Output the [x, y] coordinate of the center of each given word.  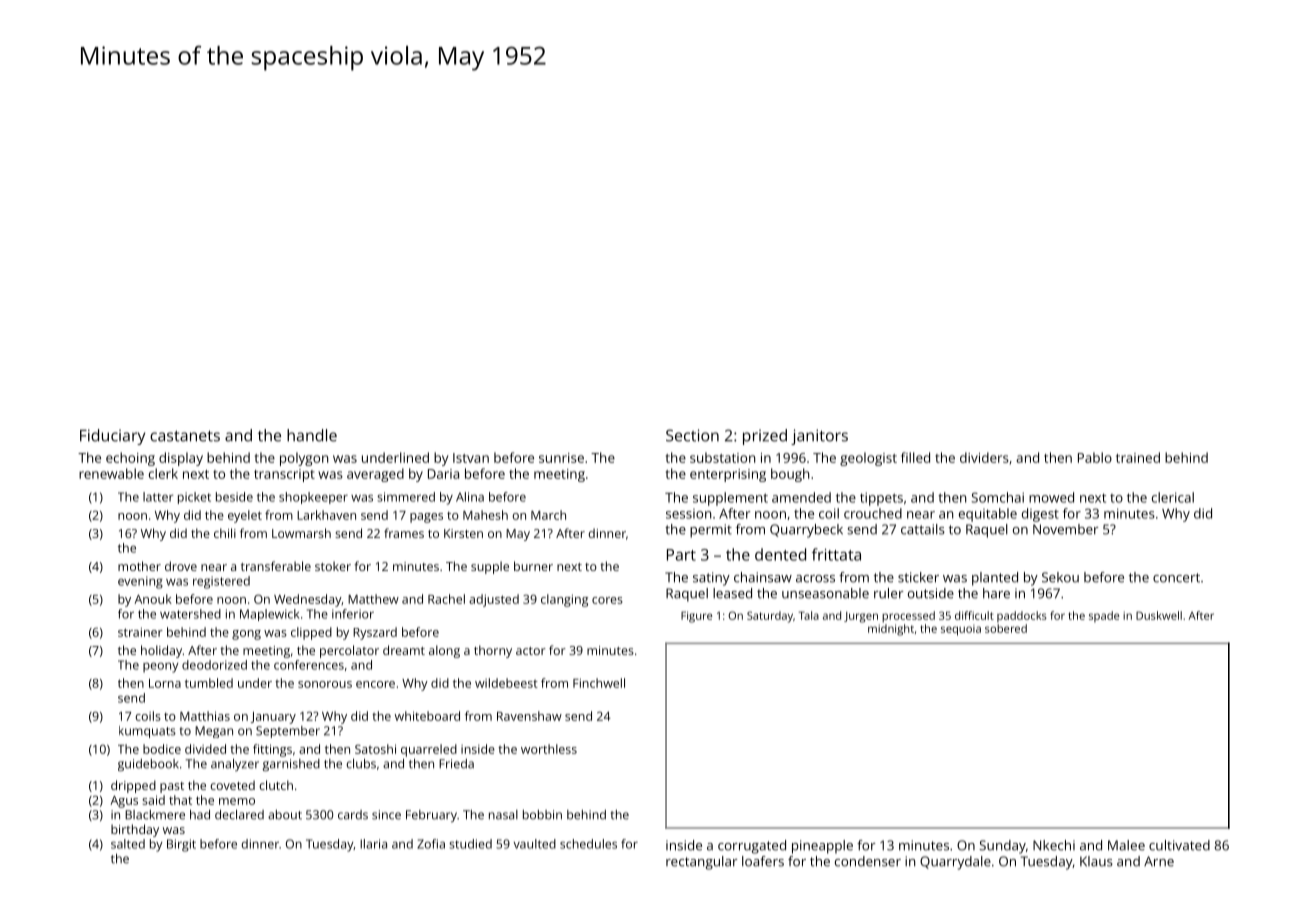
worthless [549, 749]
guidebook [148, 765]
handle [312, 435]
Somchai [997, 497]
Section [692, 435]
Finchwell [599, 683]
